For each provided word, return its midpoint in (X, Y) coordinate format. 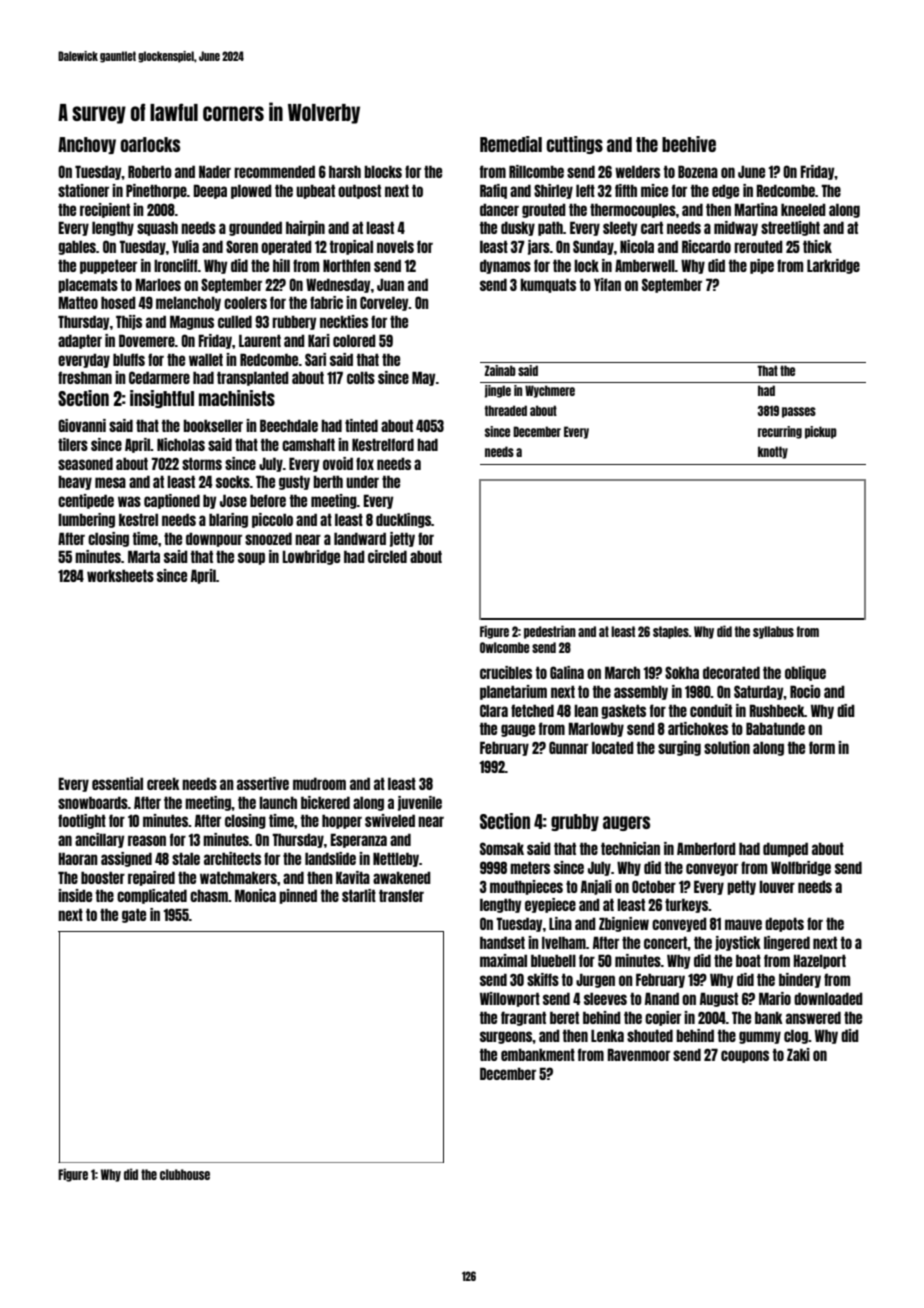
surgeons (506, 1037)
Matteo (78, 302)
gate (134, 915)
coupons (745, 1056)
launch (278, 802)
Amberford (706, 848)
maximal (503, 960)
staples (671, 632)
